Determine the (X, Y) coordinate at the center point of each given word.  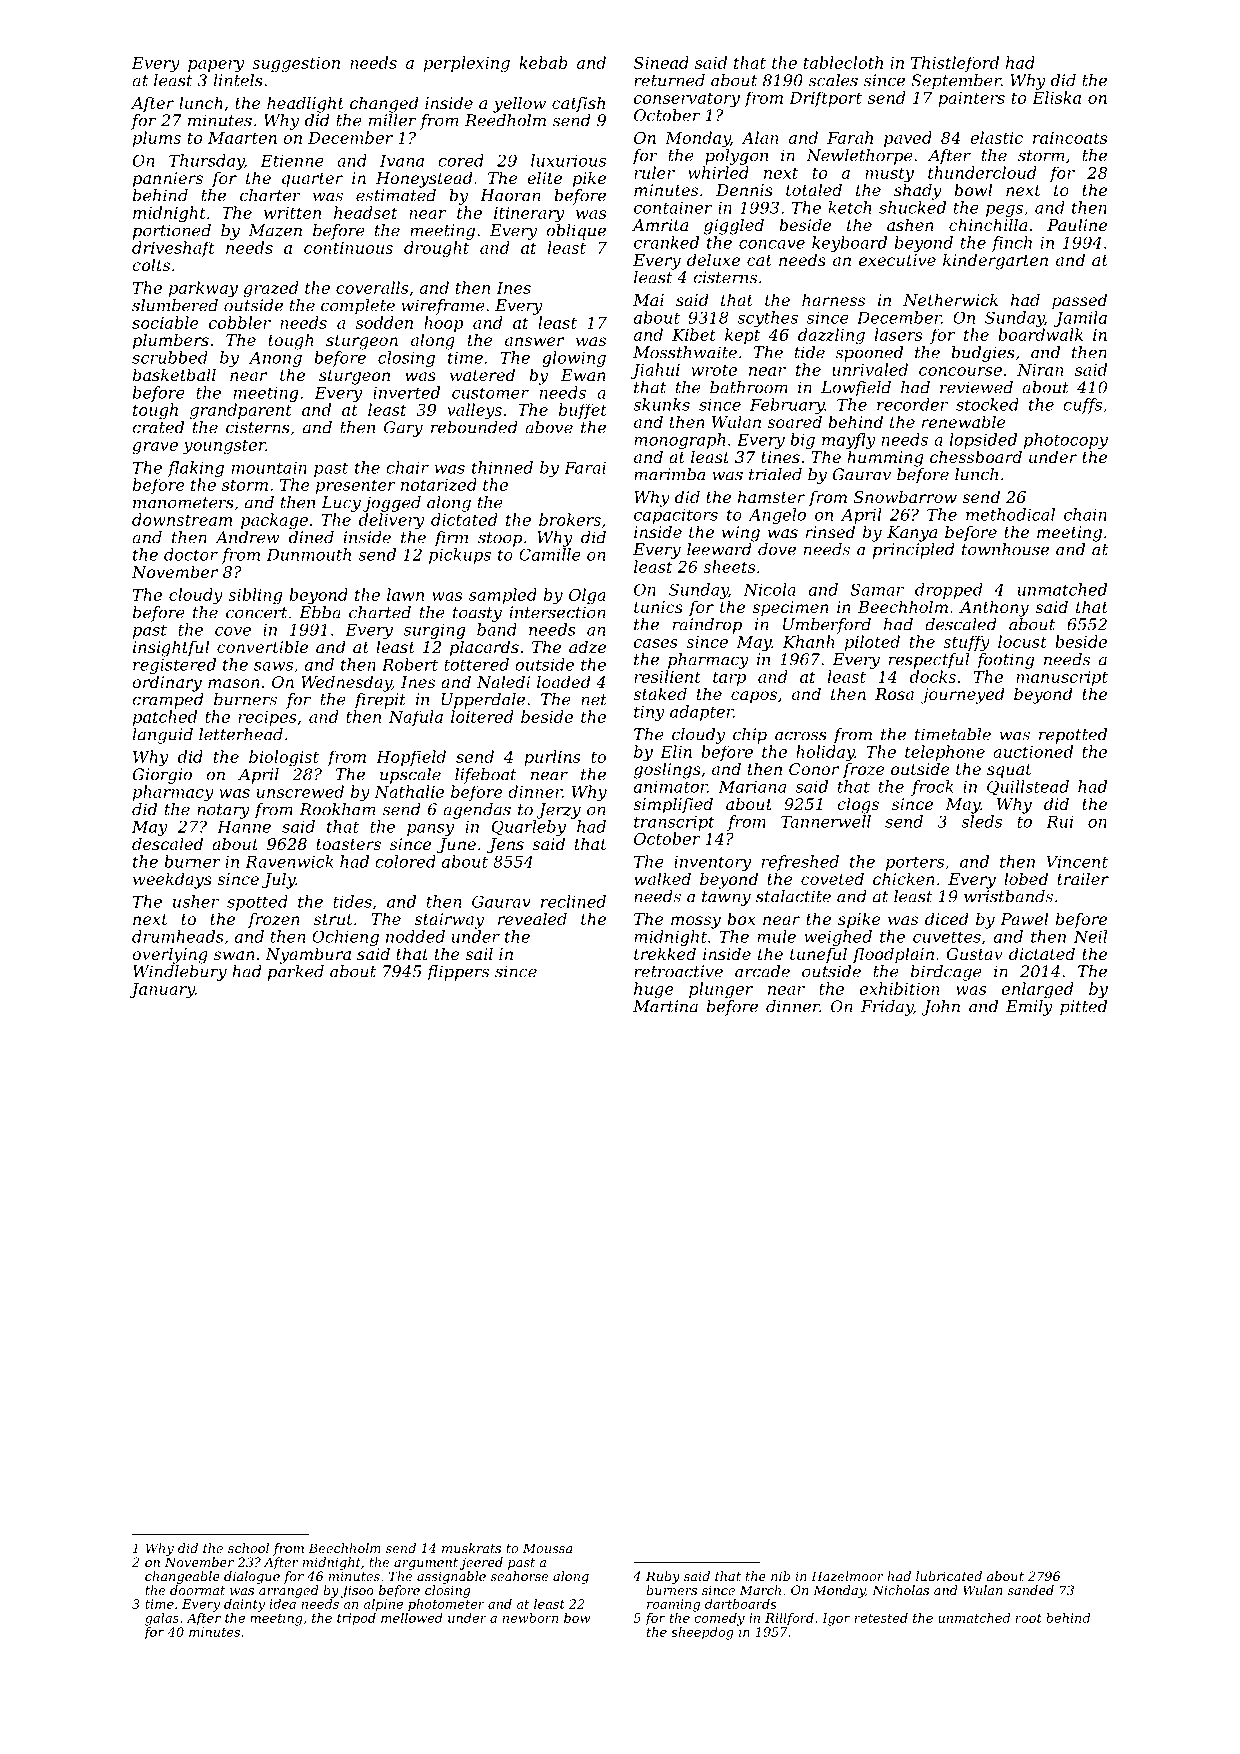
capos (754, 697)
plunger (721, 990)
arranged (289, 1591)
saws (273, 666)
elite (544, 177)
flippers (457, 973)
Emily (1029, 1008)
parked (296, 973)
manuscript (1062, 678)
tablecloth (843, 62)
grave (155, 448)
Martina (665, 1006)
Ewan (583, 375)
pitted (1083, 1008)
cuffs (1082, 406)
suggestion (296, 65)
